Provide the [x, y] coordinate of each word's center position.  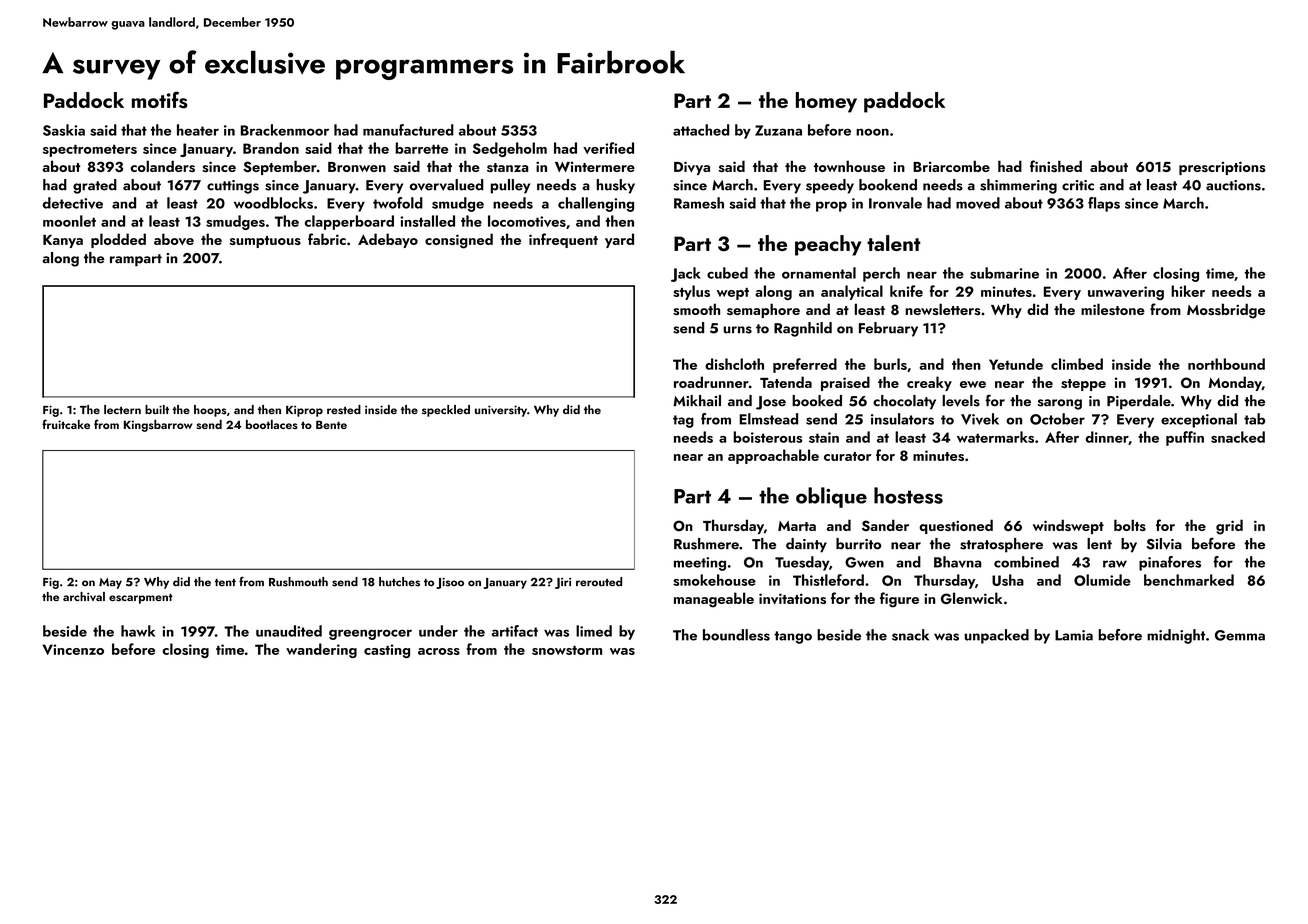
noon [872, 132]
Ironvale [895, 203]
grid [1229, 527]
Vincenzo [73, 649]
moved [978, 203]
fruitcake [66, 424]
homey [826, 102]
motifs [160, 100]
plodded [118, 240]
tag [683, 421]
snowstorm [567, 650]
